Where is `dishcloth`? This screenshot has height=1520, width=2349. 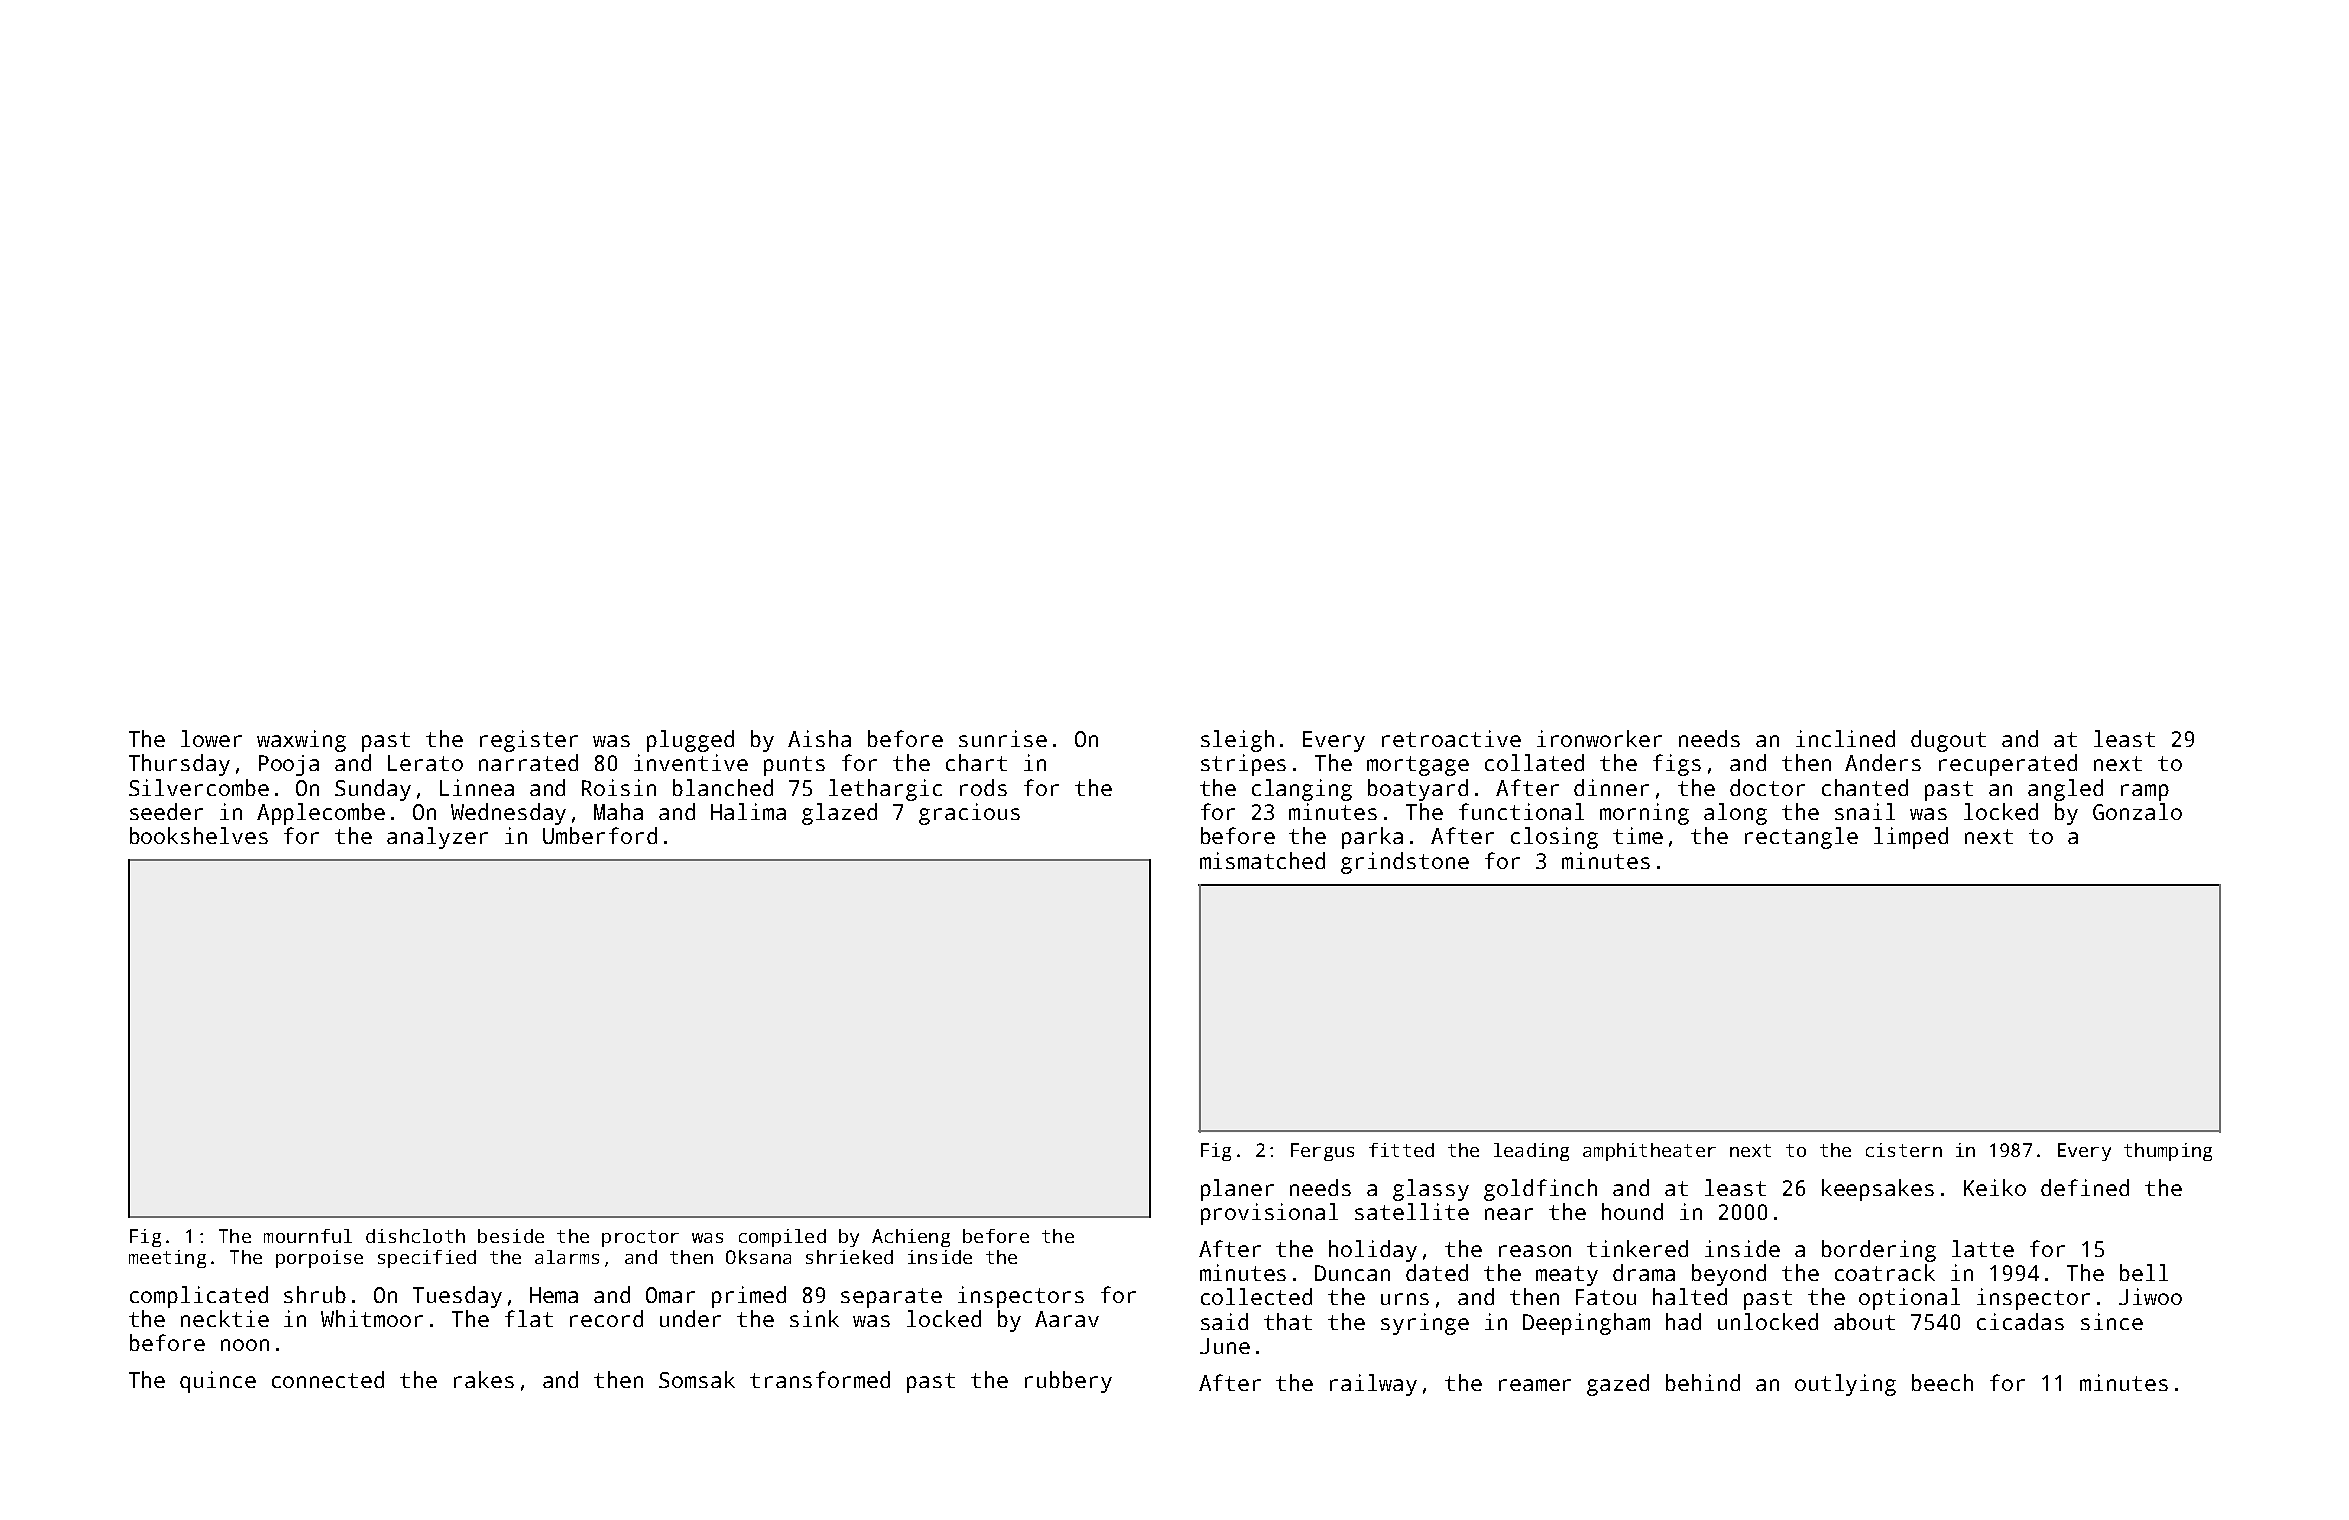 dishcloth is located at coordinates (415, 1236).
